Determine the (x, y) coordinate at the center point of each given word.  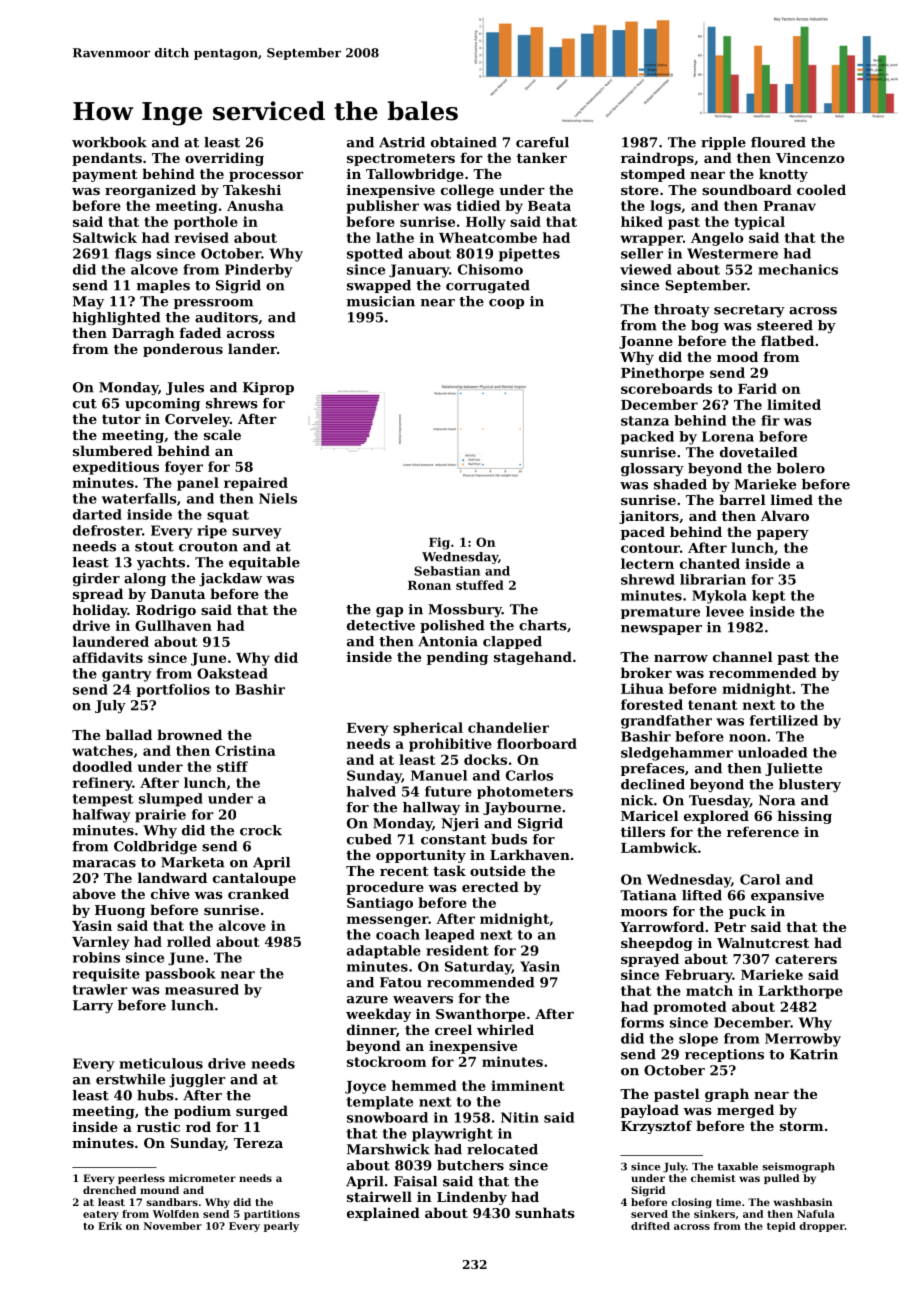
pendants (107, 159)
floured (778, 142)
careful (542, 142)
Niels (278, 498)
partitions (272, 1215)
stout (154, 547)
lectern (647, 563)
